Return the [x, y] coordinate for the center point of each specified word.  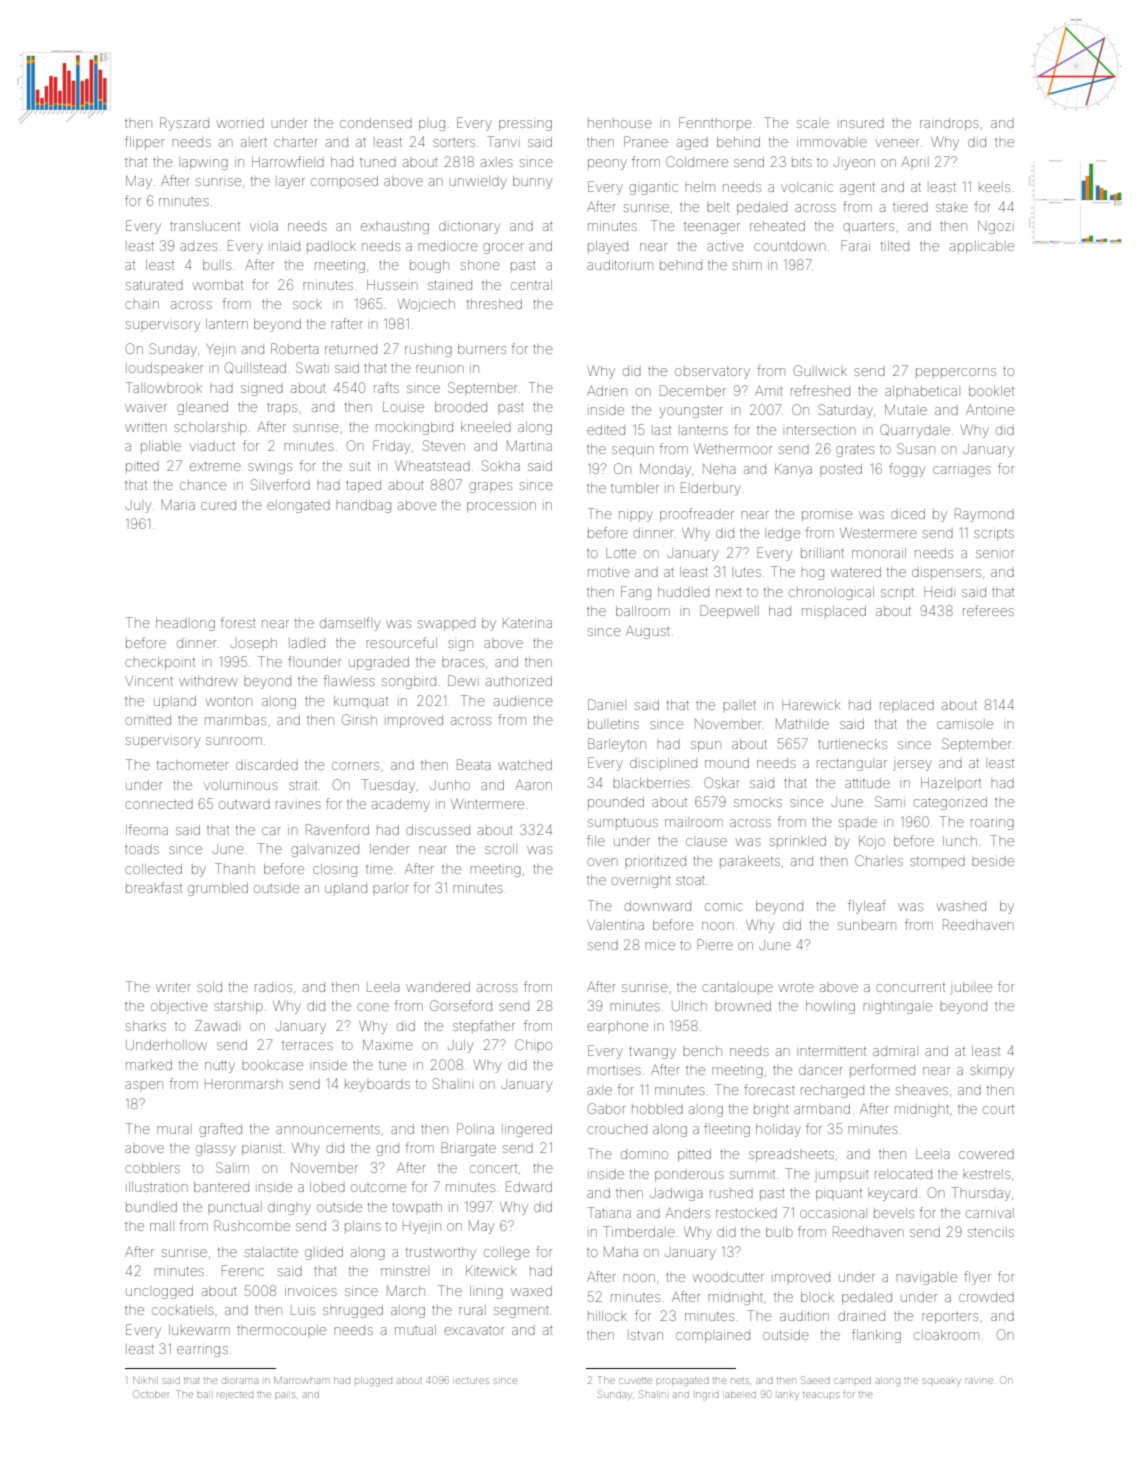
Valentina [615, 925]
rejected [235, 1395]
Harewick [811, 705]
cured [218, 506]
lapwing [205, 164]
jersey [912, 765]
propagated [682, 1382]
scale [813, 124]
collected [153, 869]
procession [501, 507]
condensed [376, 123]
